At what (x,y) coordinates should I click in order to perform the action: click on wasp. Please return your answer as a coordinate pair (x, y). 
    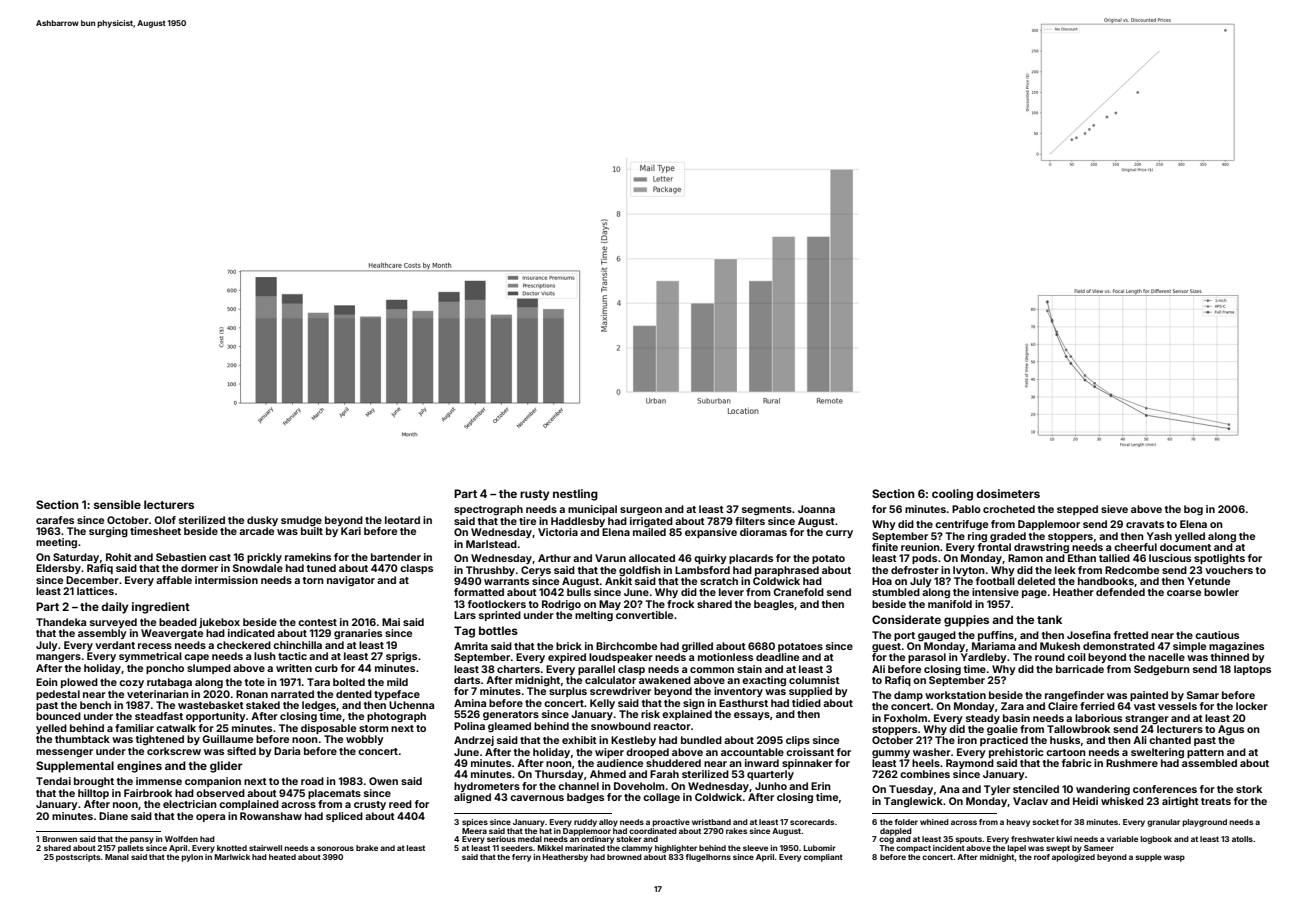
    Looking at the image, I should click on (1174, 858).
